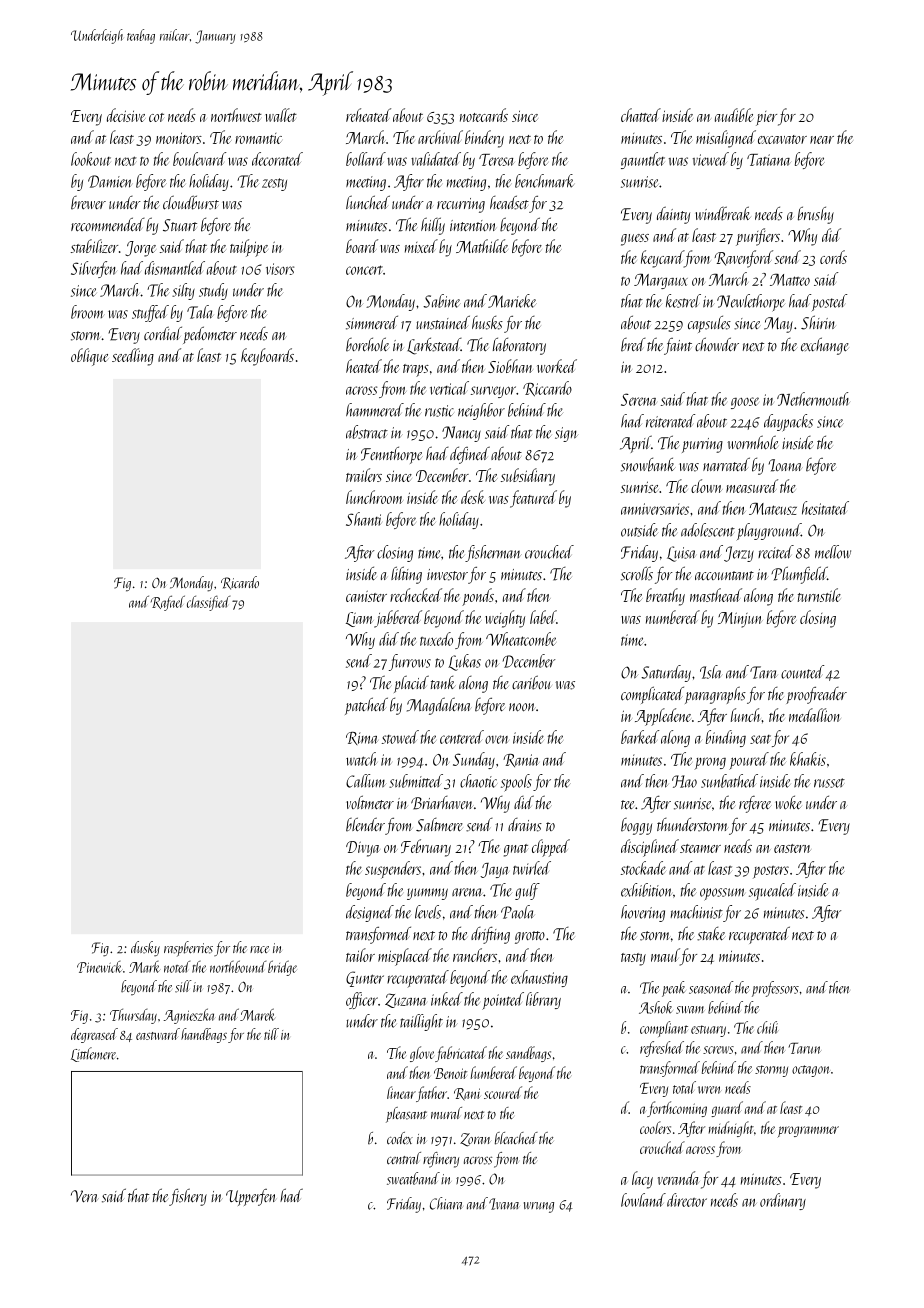  What do you see at coordinates (406, 1115) in the image?
I see `pleasant` at bounding box center [406, 1115].
